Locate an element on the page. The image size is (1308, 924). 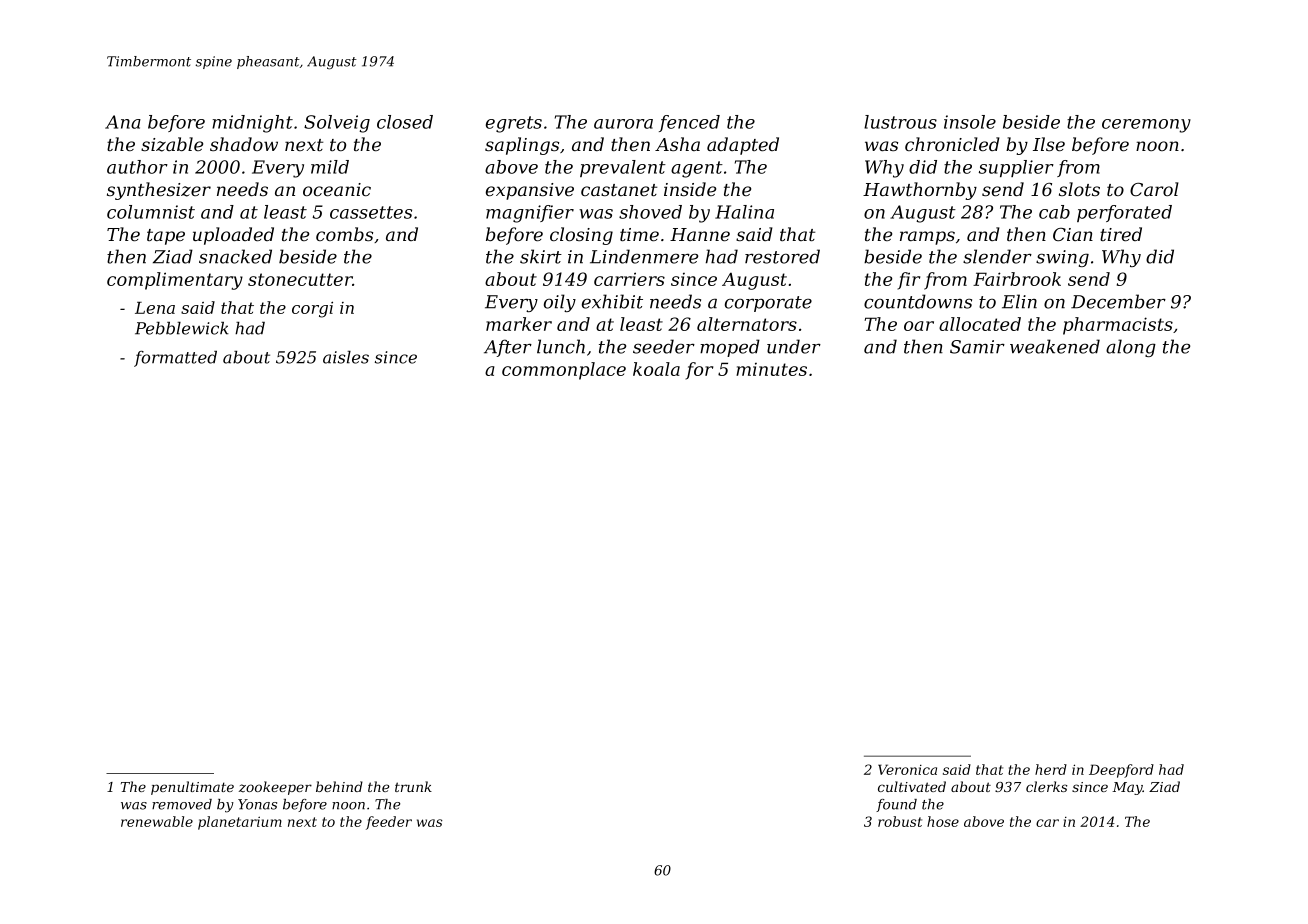
oceanic is located at coordinates (337, 189).
